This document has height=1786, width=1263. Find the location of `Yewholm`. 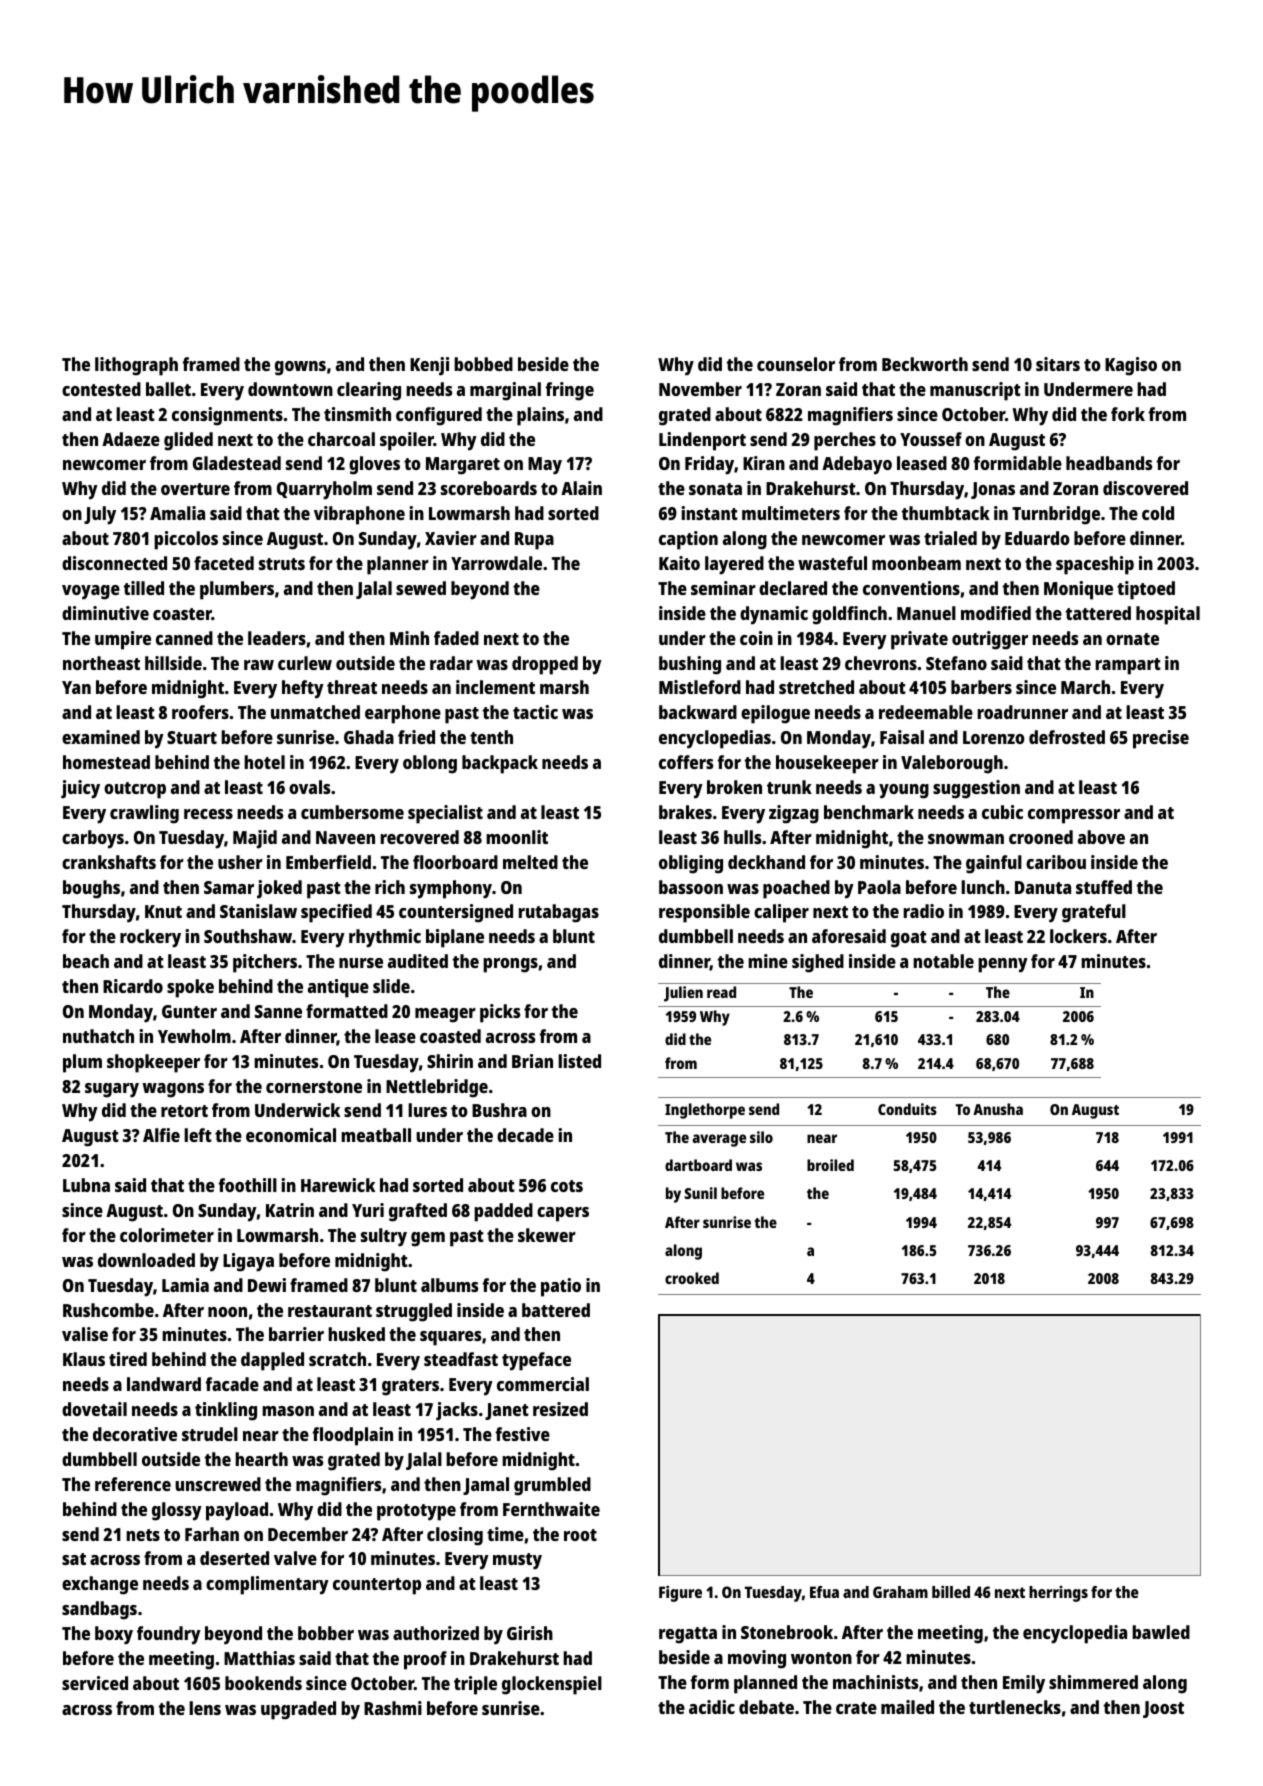

Yewholm is located at coordinates (194, 1036).
